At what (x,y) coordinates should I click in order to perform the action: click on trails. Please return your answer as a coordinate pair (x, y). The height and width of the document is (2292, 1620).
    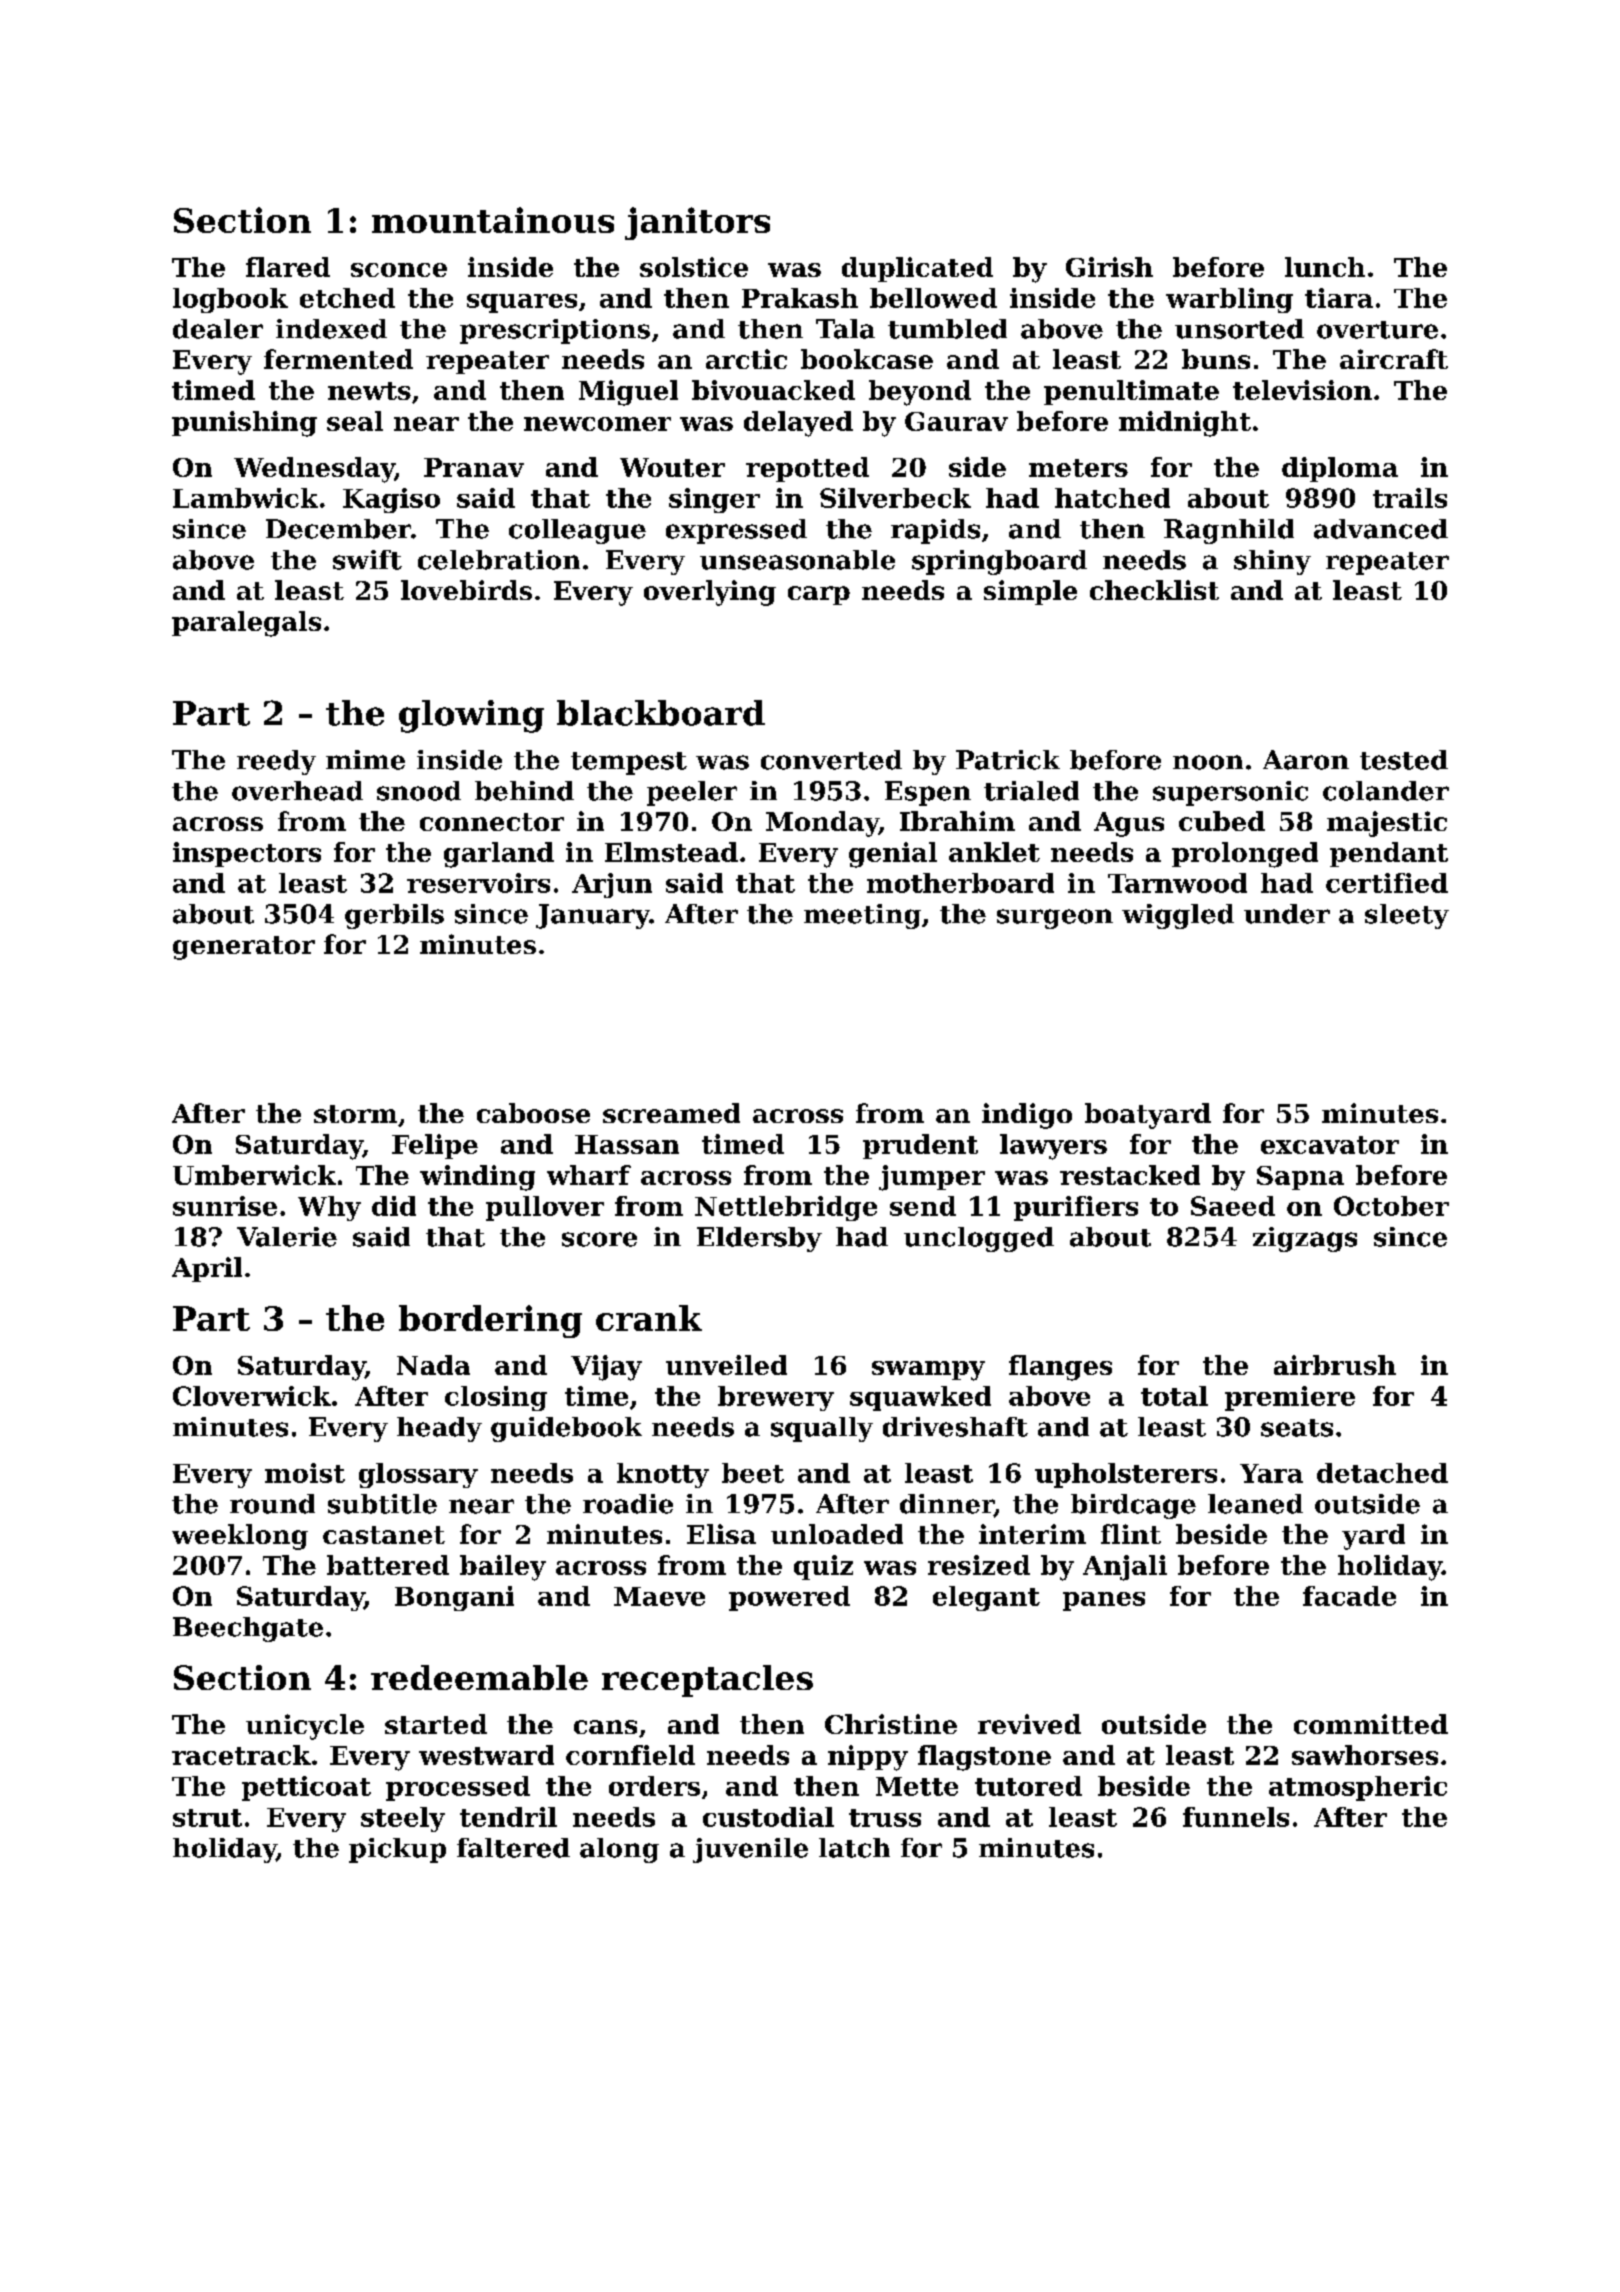
    Looking at the image, I should click on (1410, 498).
